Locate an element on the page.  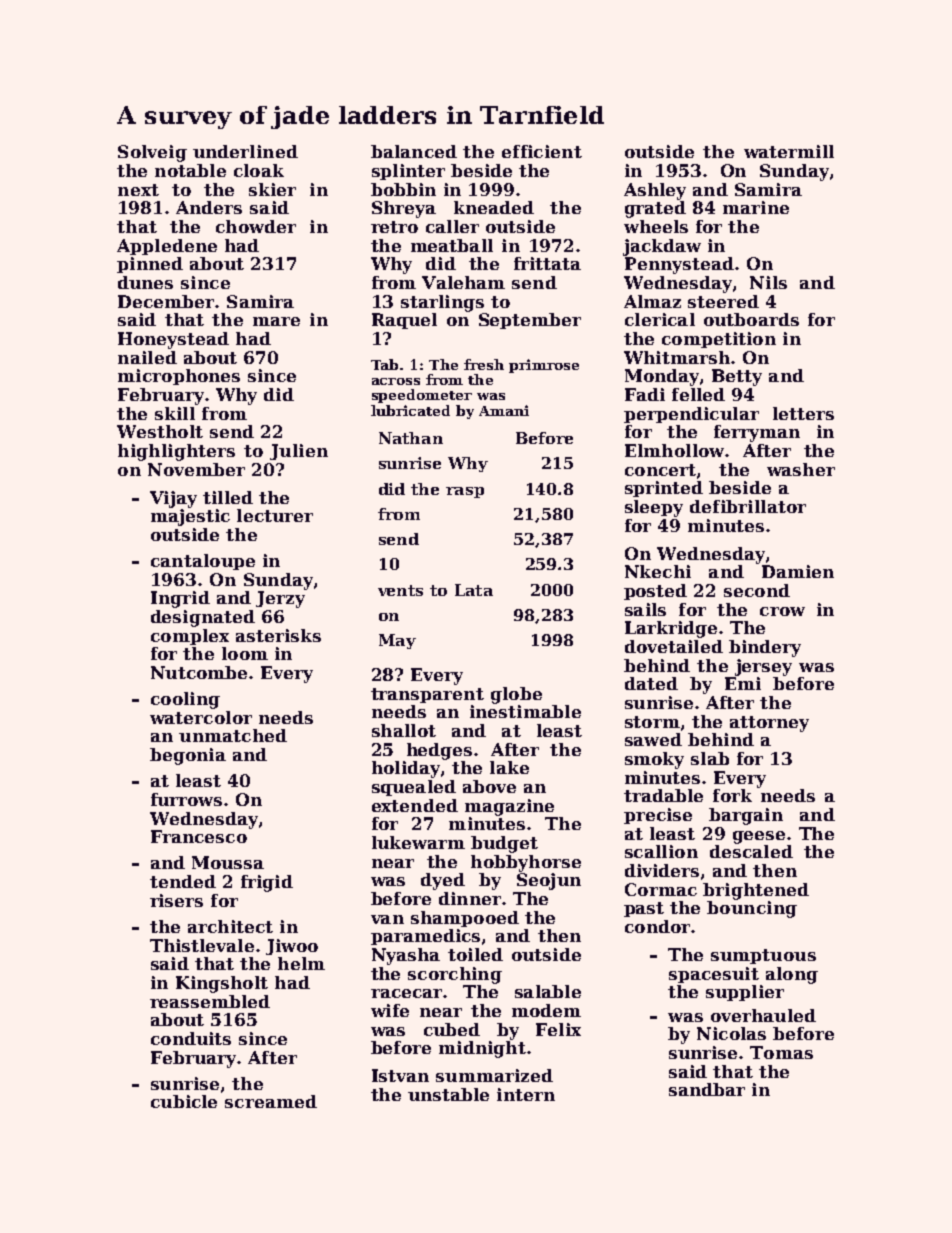
unstable is located at coordinates (448, 1094).
